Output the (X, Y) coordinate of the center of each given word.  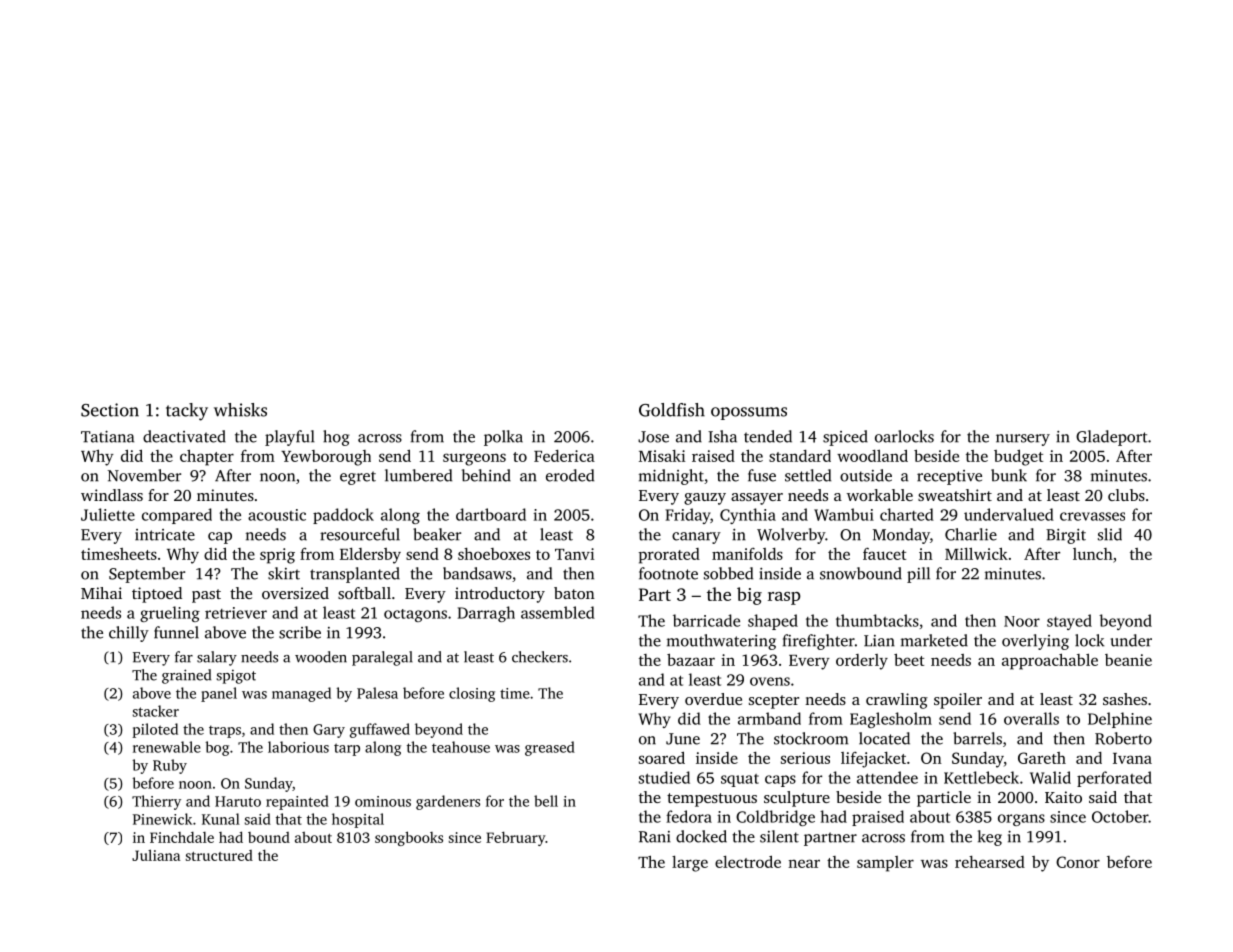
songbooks (409, 838)
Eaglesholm (891, 720)
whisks (240, 410)
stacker (156, 711)
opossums (749, 413)
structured (219, 855)
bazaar (691, 659)
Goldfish (672, 410)
